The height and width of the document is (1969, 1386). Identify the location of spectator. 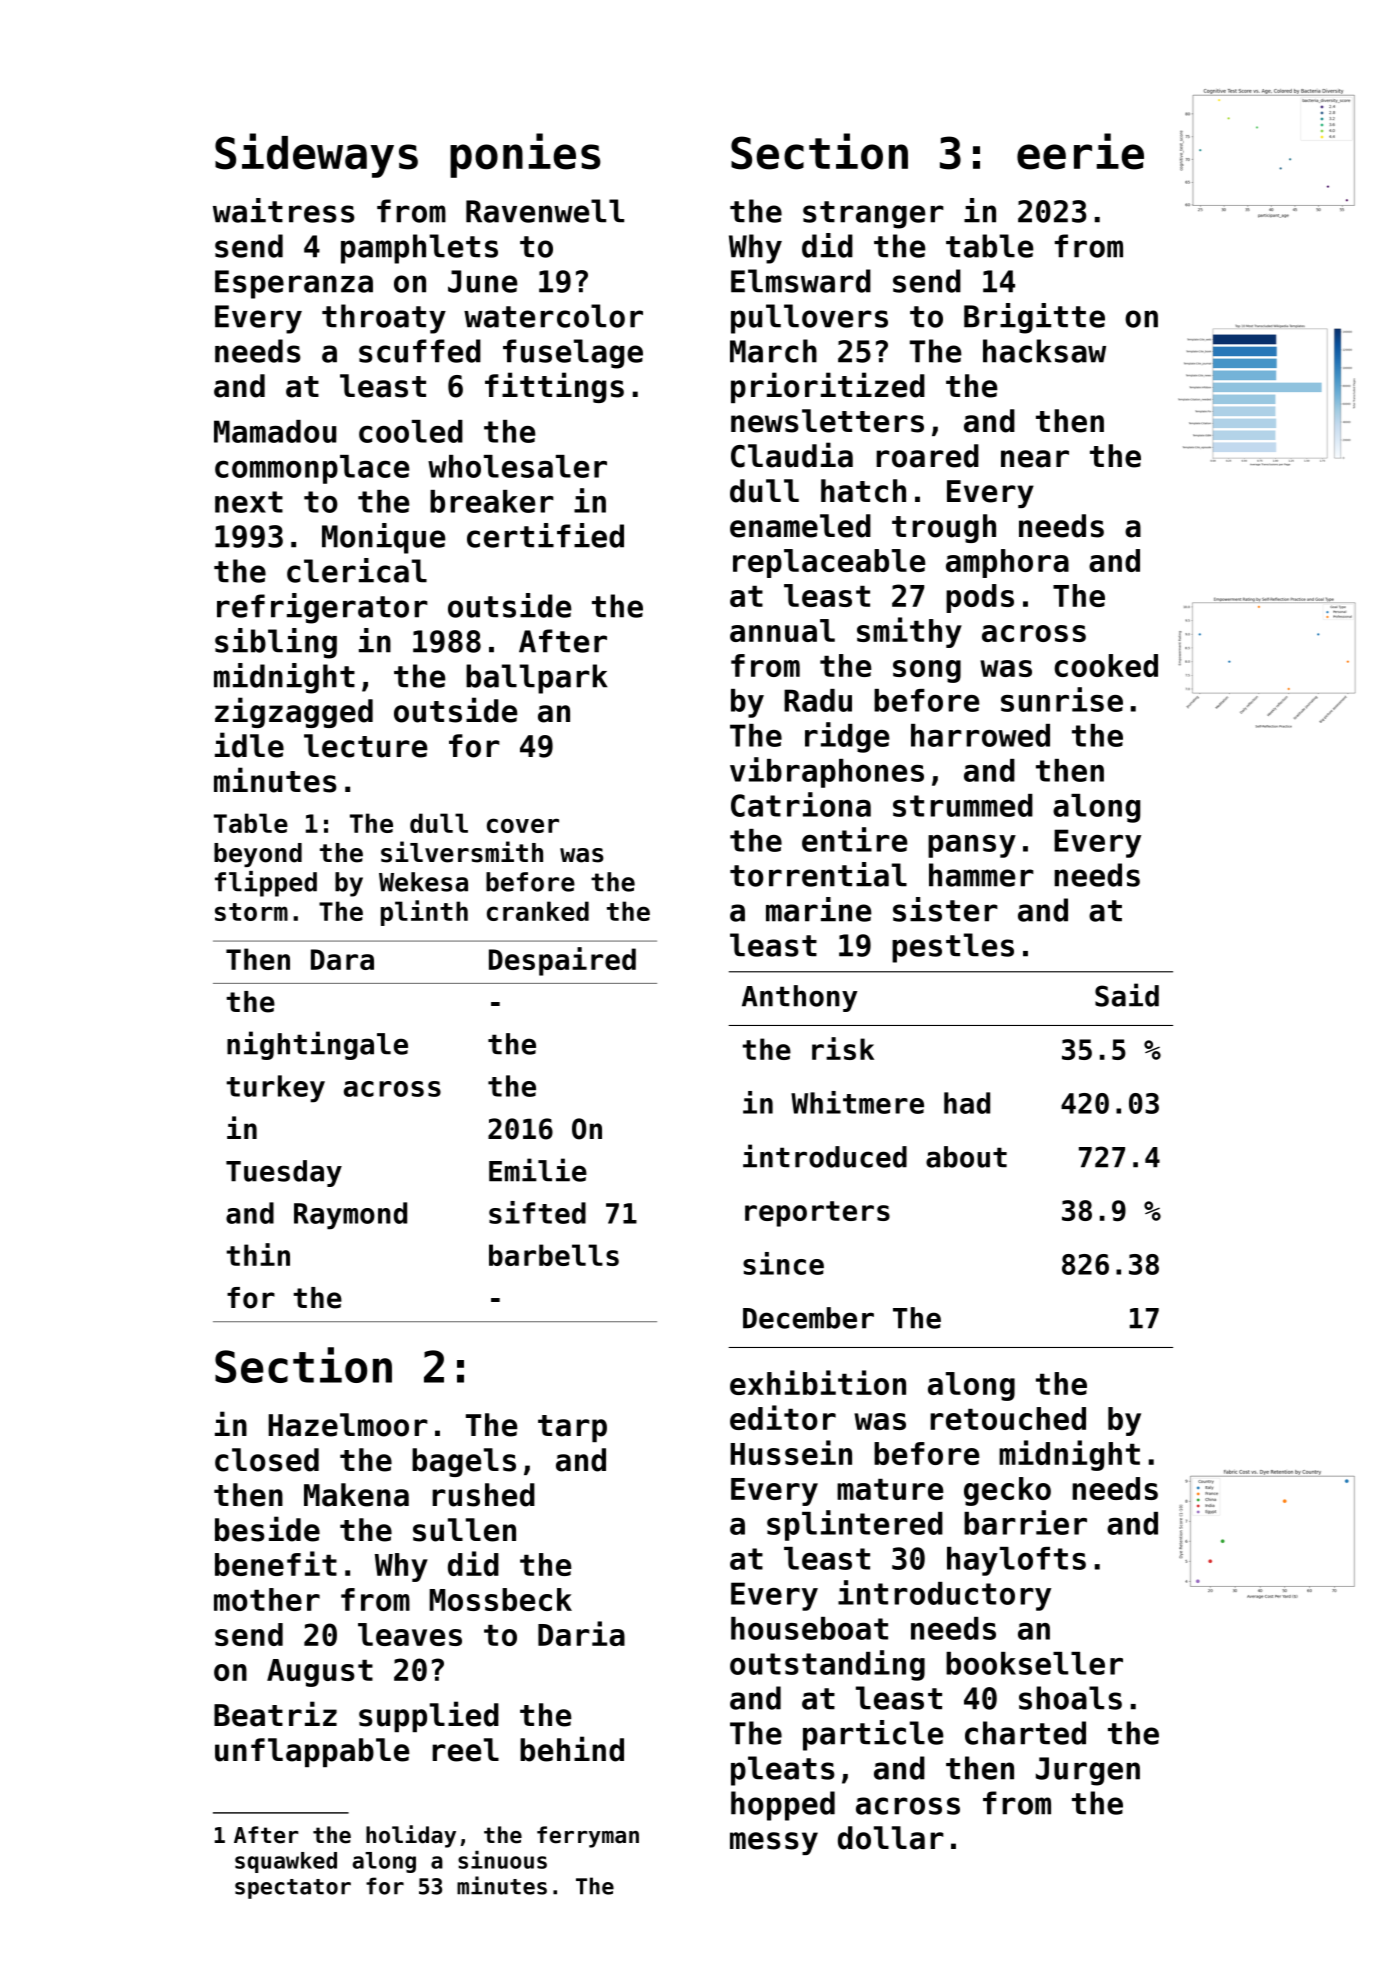
(293, 1889).
